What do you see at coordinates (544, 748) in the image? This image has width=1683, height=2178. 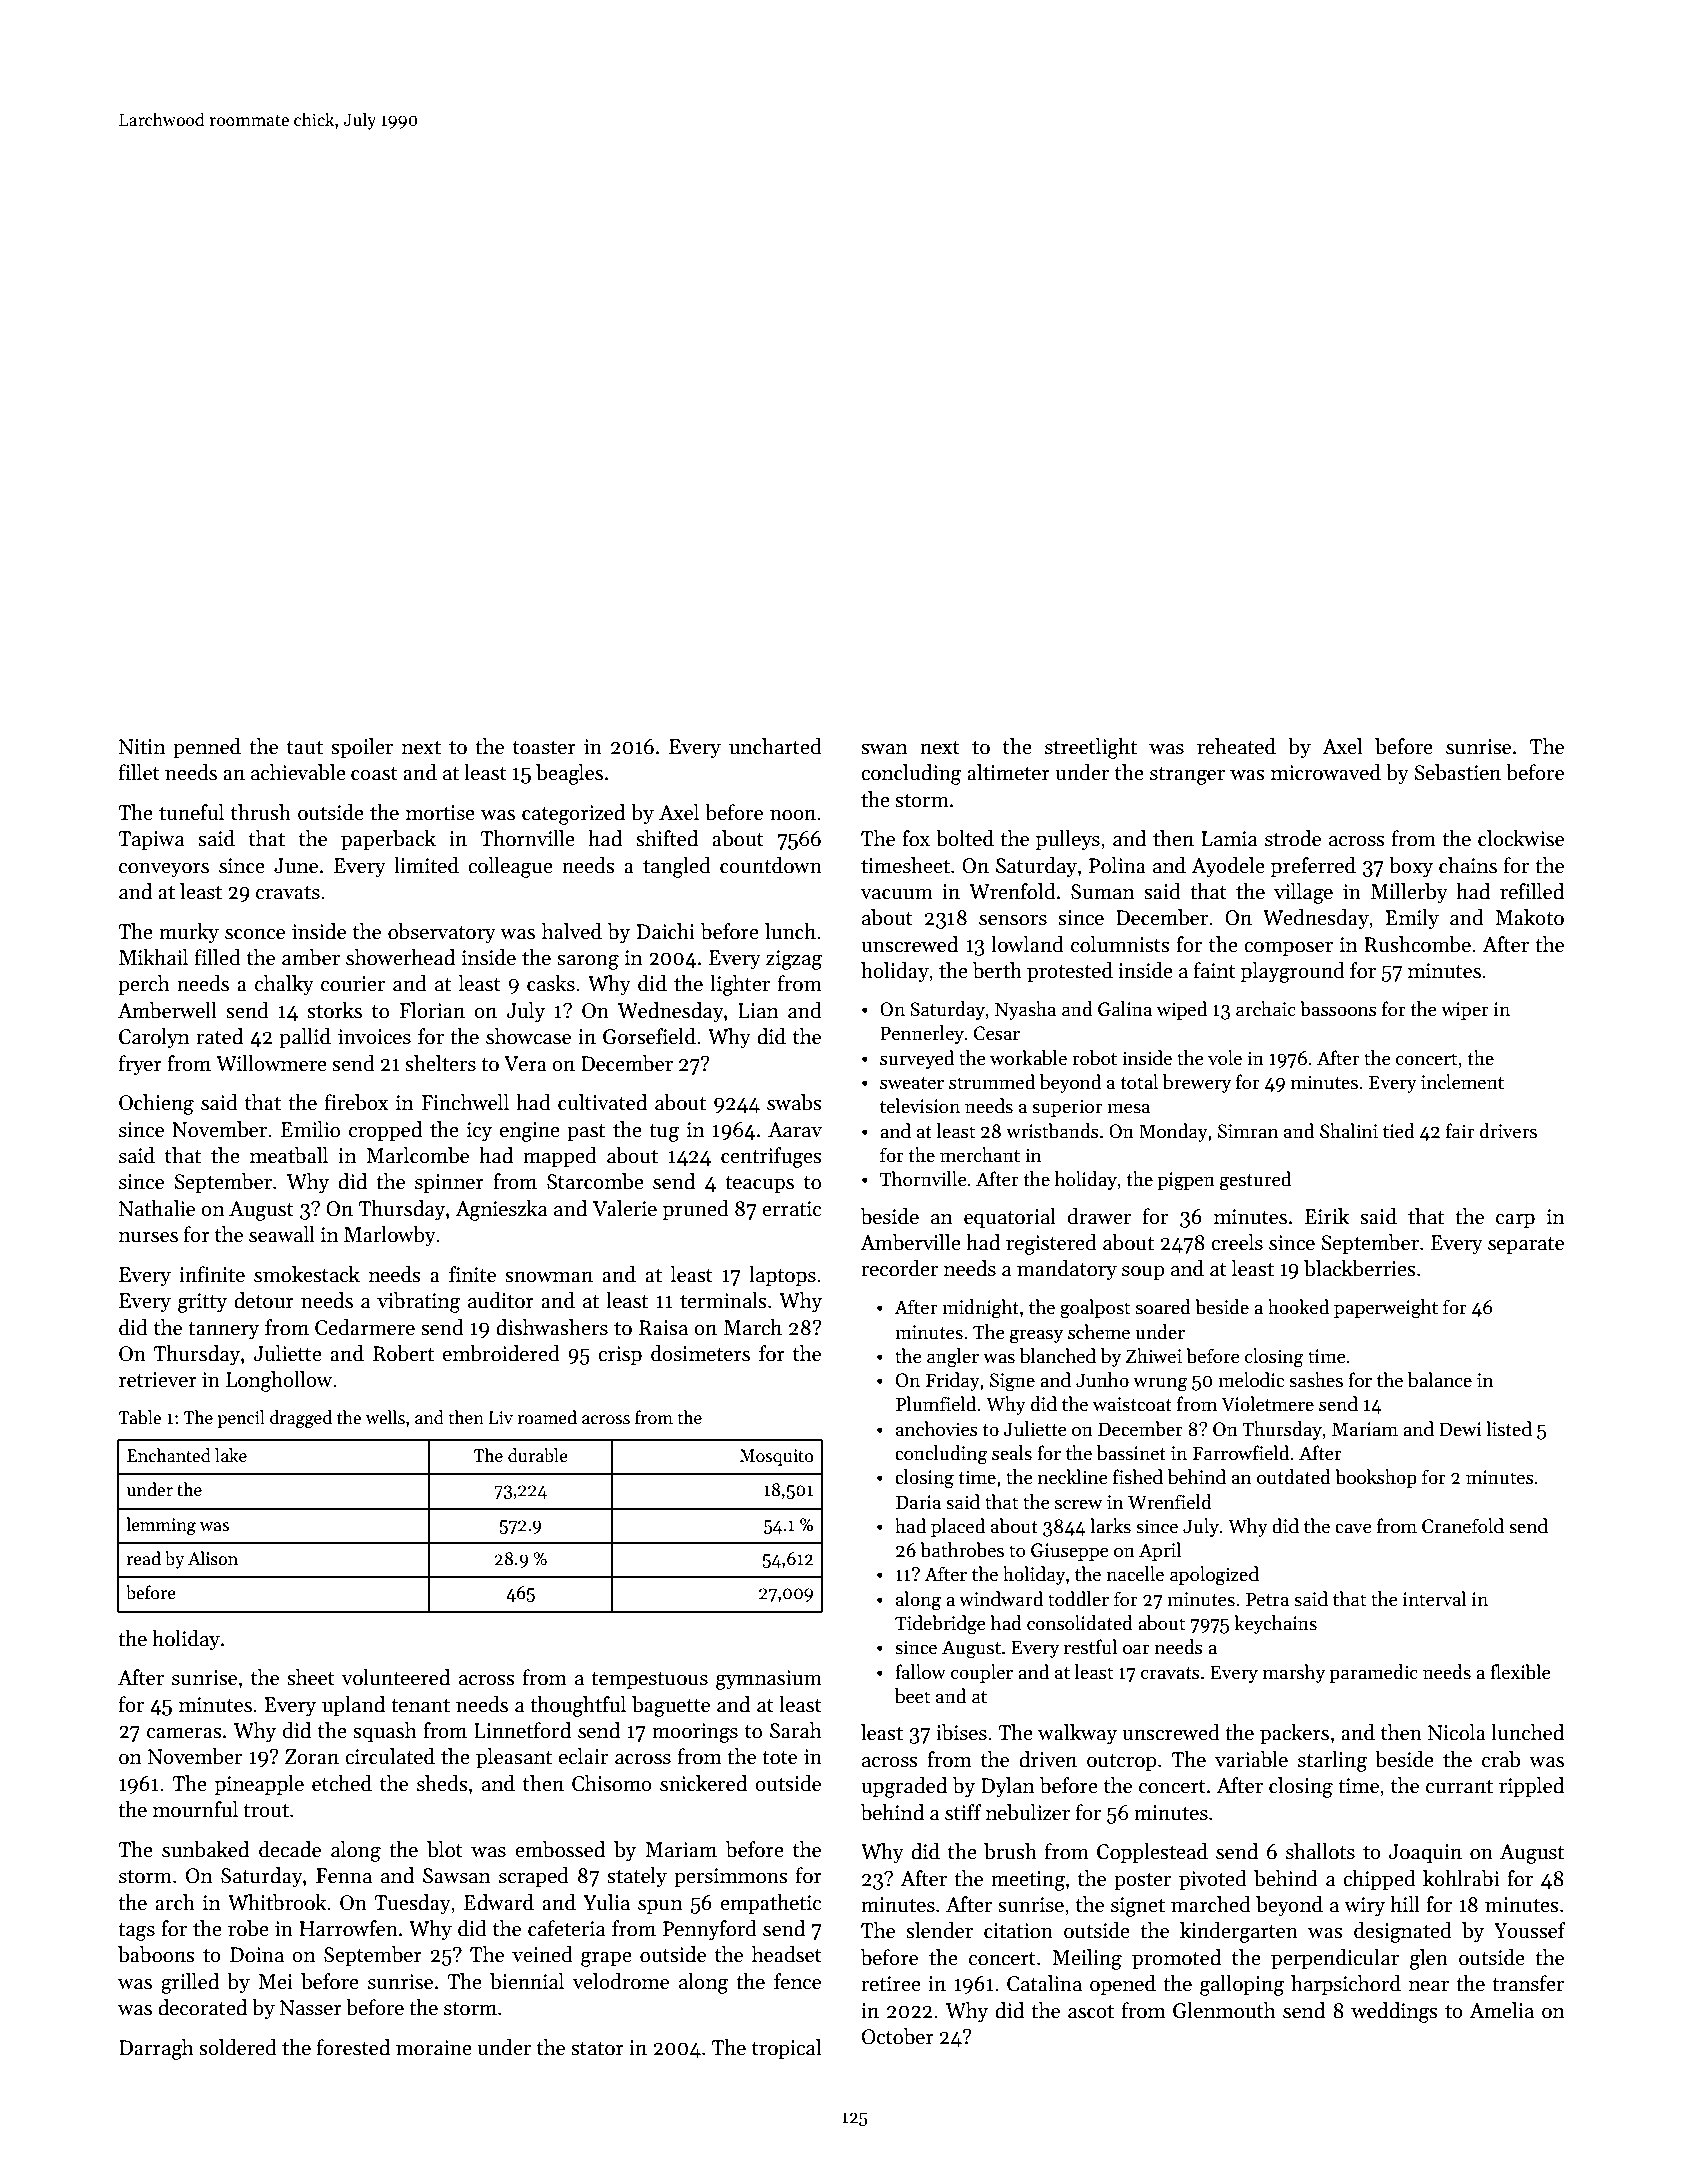 I see `toaster` at bounding box center [544, 748].
